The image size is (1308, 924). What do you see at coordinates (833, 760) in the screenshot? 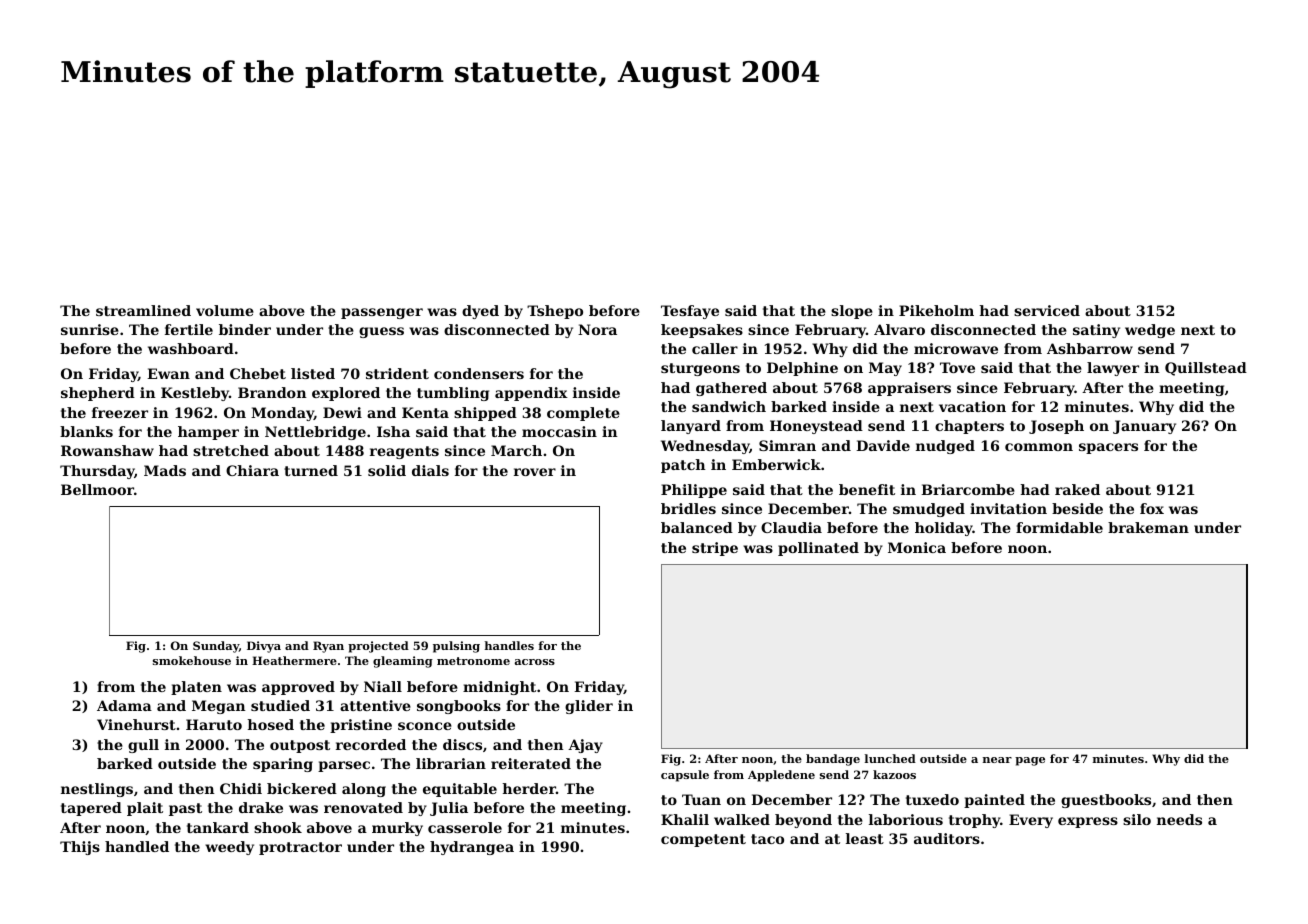
I see `bandage` at bounding box center [833, 760].
